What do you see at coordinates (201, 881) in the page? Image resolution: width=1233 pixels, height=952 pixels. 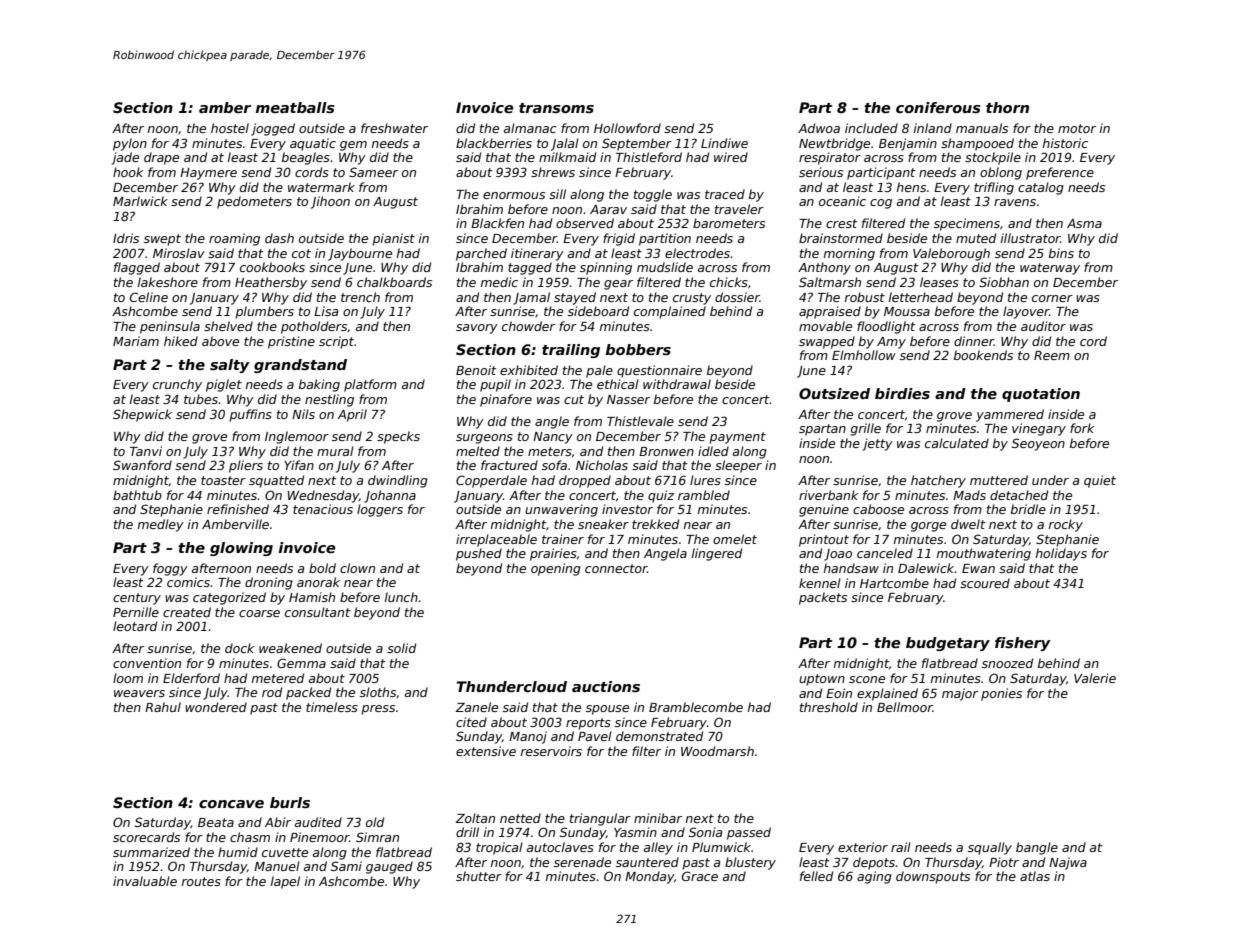 I see `routes` at bounding box center [201, 881].
